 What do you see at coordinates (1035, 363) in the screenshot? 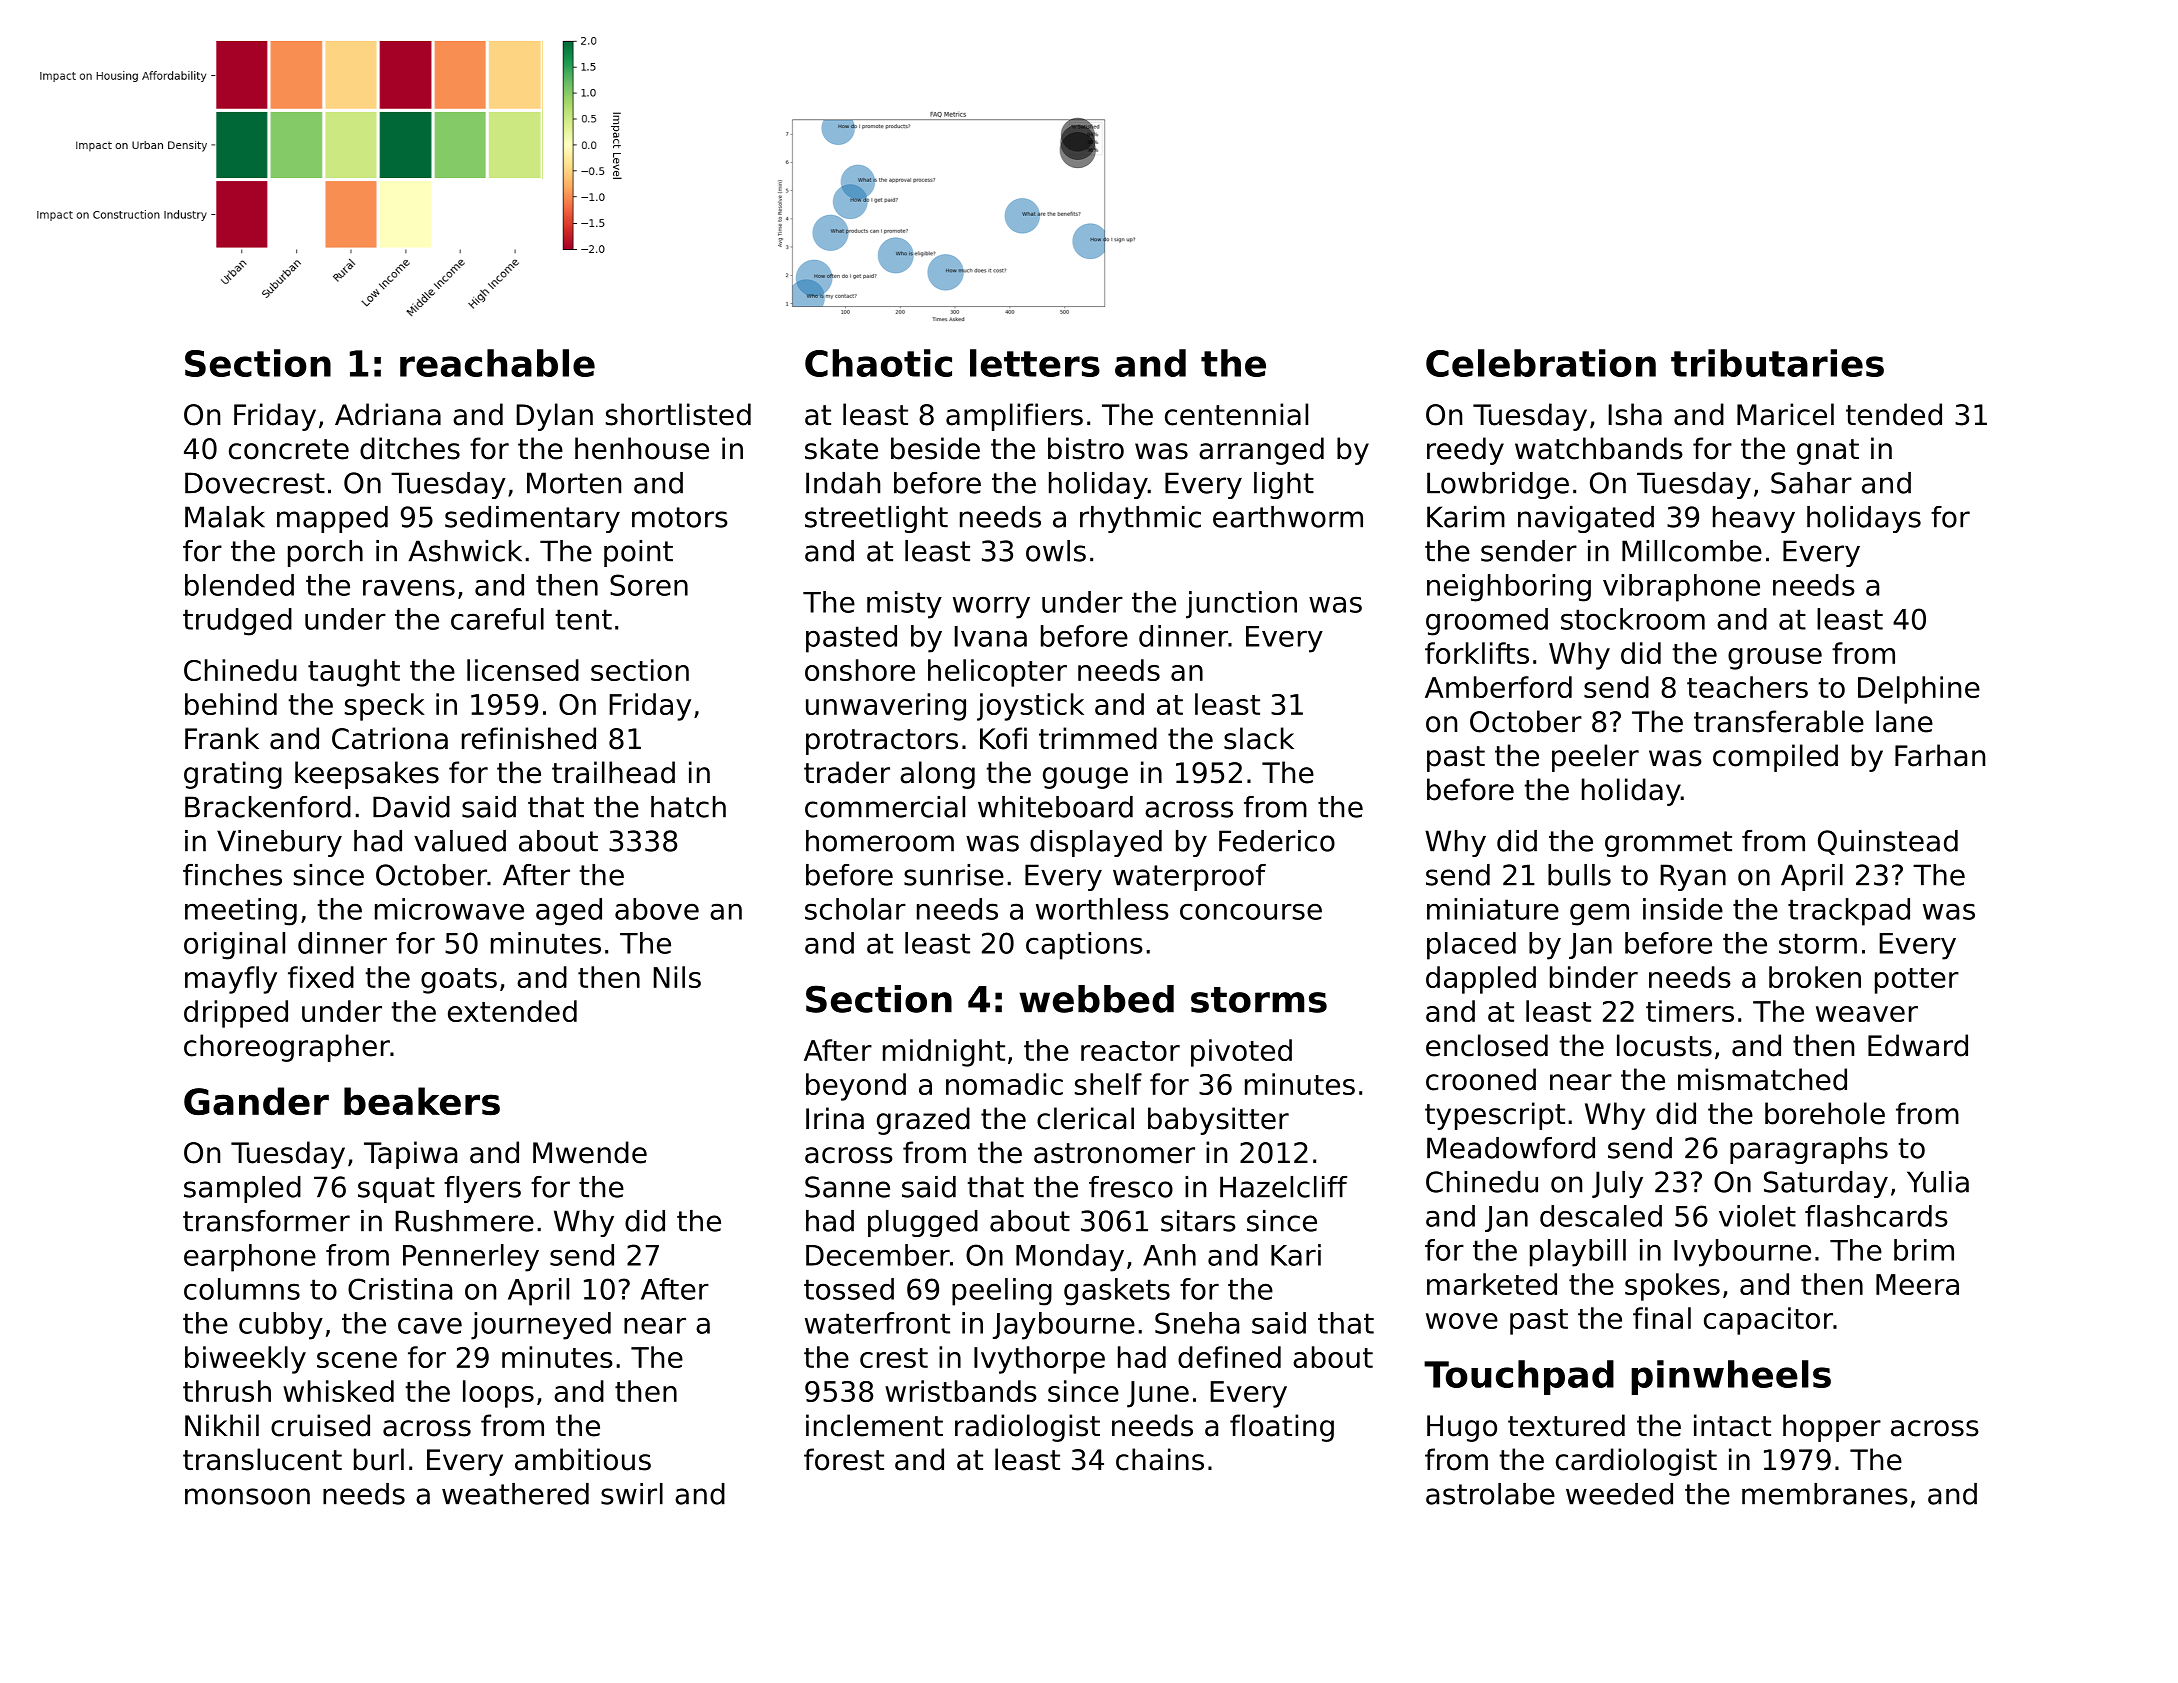
I see `letters` at bounding box center [1035, 363].
